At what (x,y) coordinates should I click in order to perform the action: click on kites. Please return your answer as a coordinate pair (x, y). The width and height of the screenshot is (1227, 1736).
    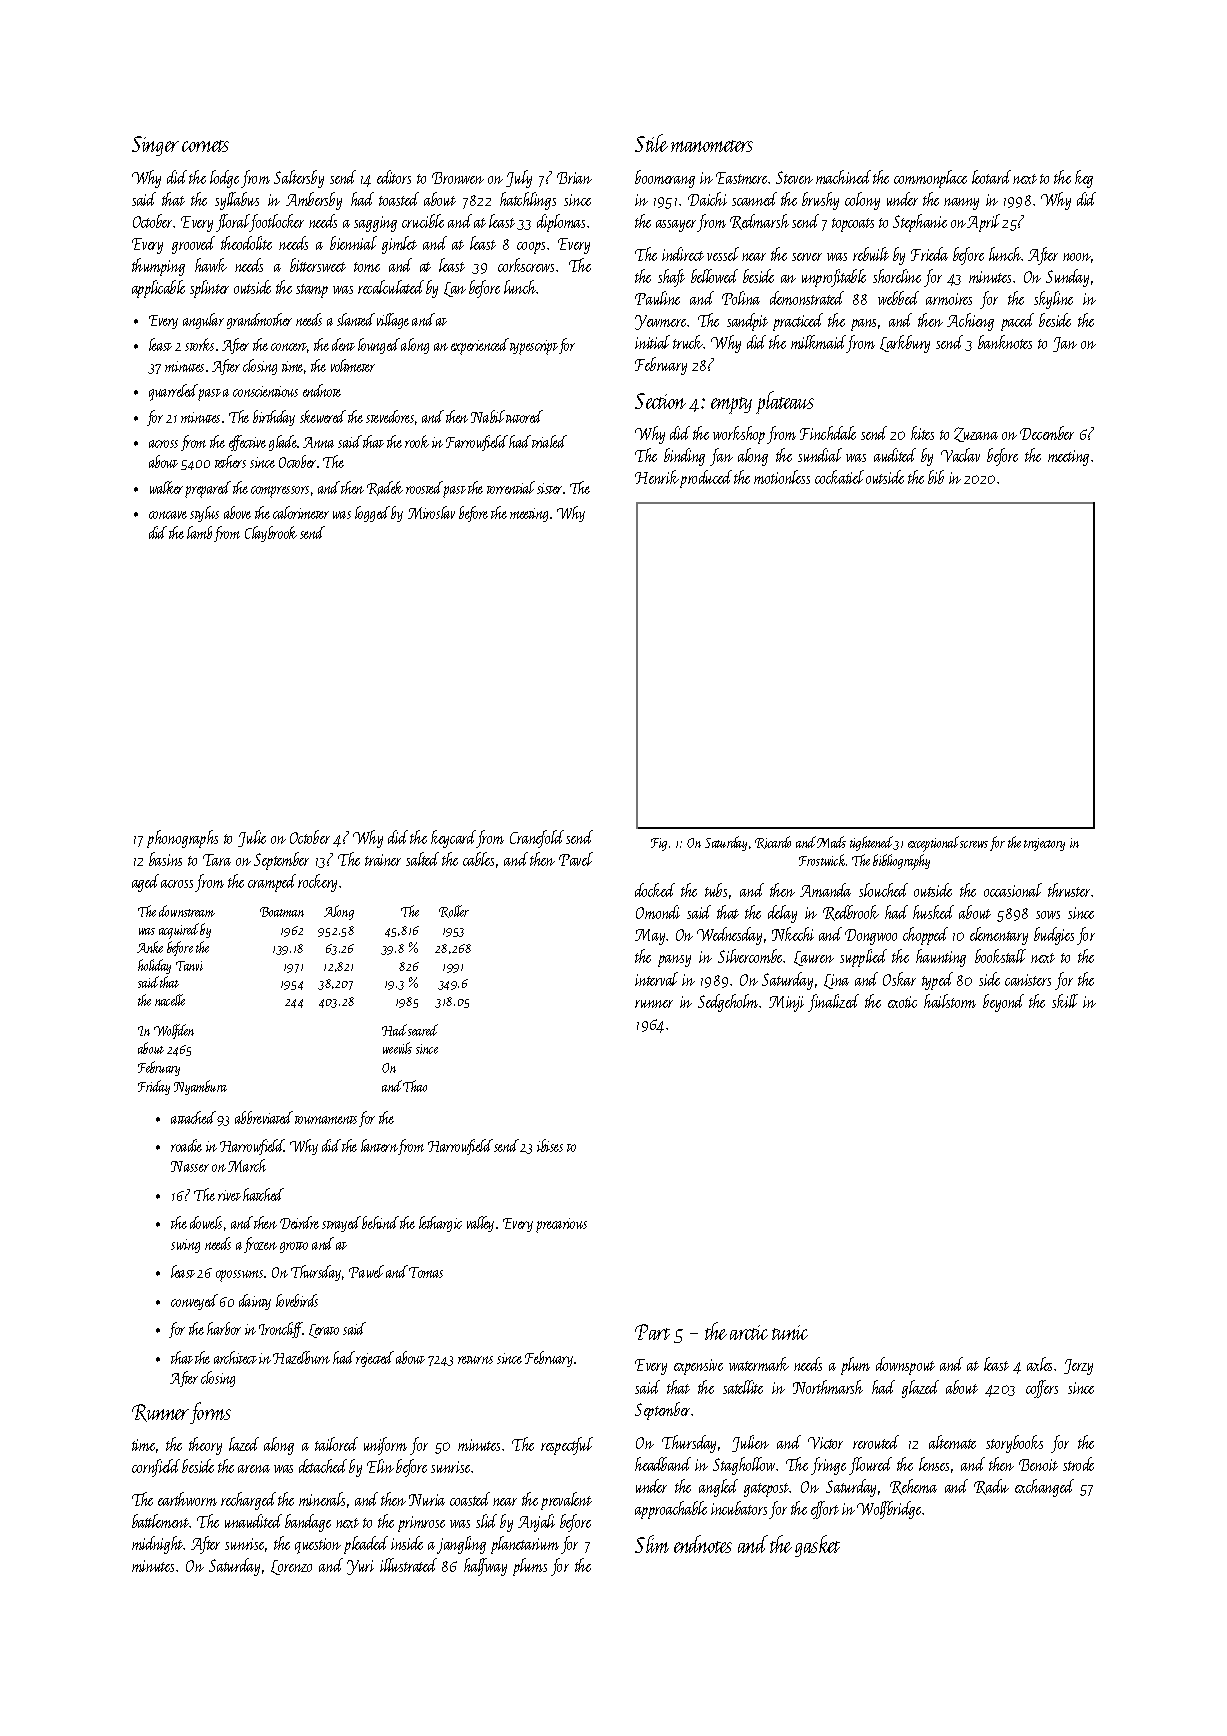
    Looking at the image, I should click on (922, 433).
